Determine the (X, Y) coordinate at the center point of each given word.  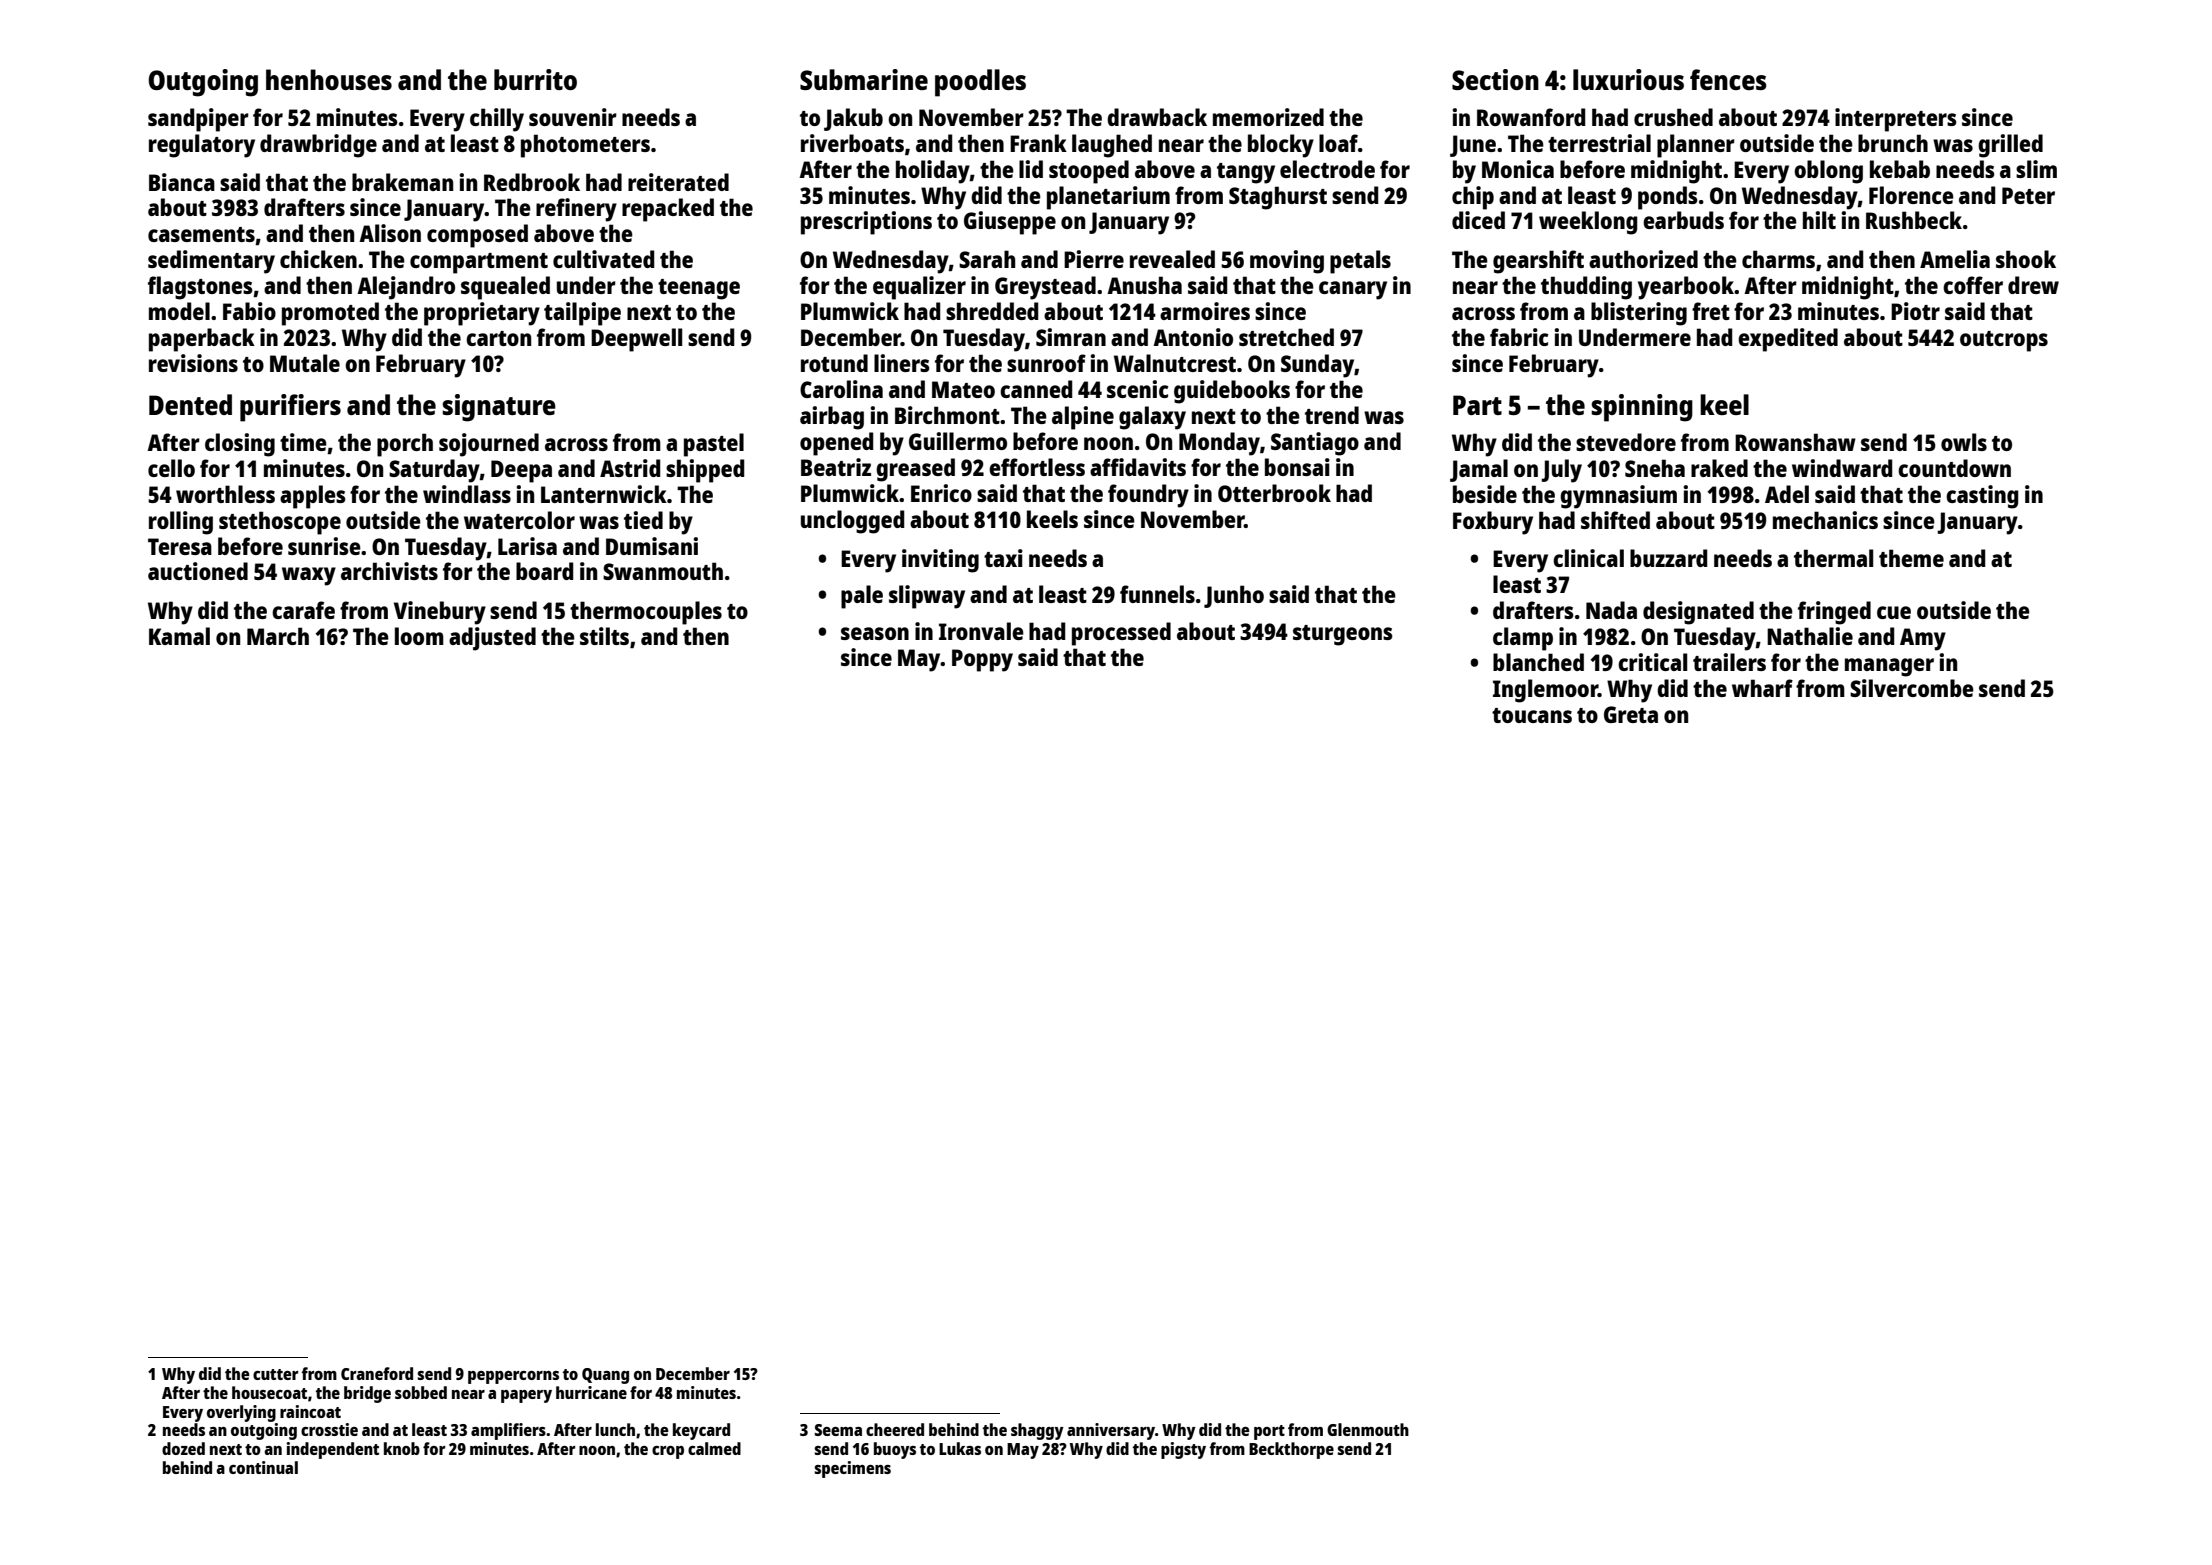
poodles (980, 83)
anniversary (1111, 1431)
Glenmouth (1368, 1429)
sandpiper (198, 120)
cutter (276, 1374)
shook (2026, 259)
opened (837, 444)
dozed (183, 1448)
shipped (705, 471)
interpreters (1896, 120)
